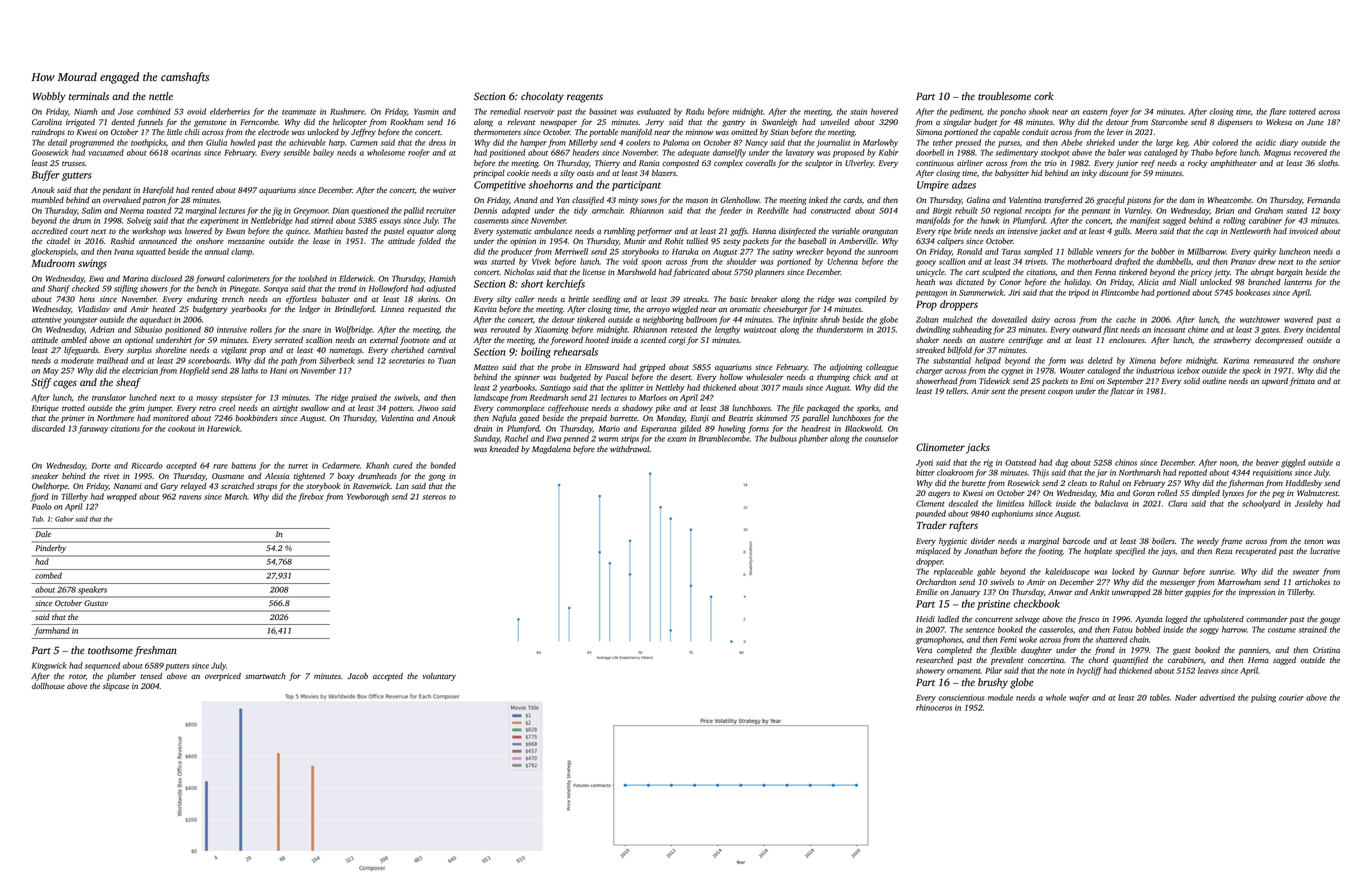  What do you see at coordinates (676, 439) in the document?
I see `exam` at bounding box center [676, 439].
